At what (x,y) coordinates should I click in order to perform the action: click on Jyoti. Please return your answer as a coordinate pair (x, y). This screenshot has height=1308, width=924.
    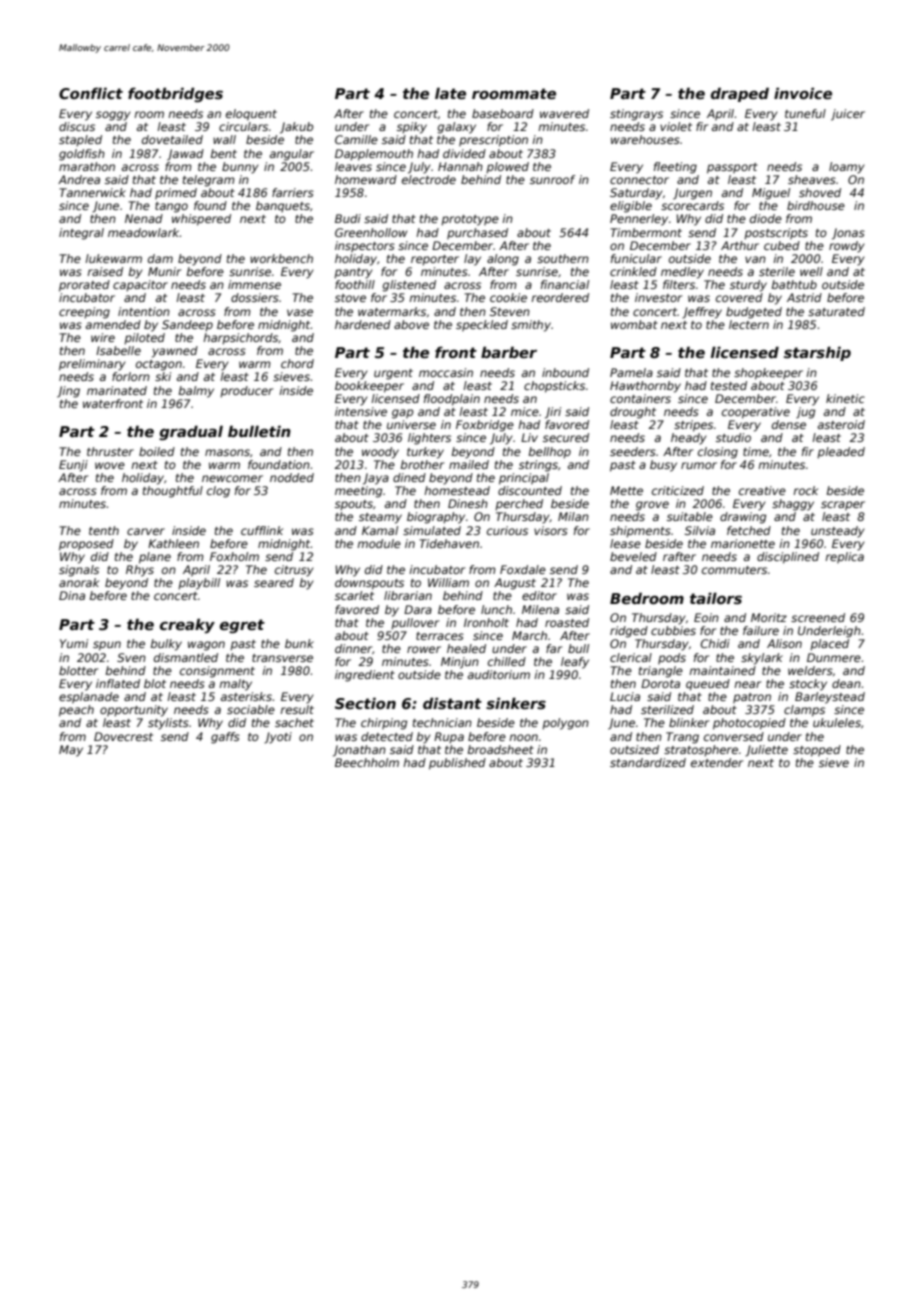
    Looking at the image, I should click on (278, 738).
